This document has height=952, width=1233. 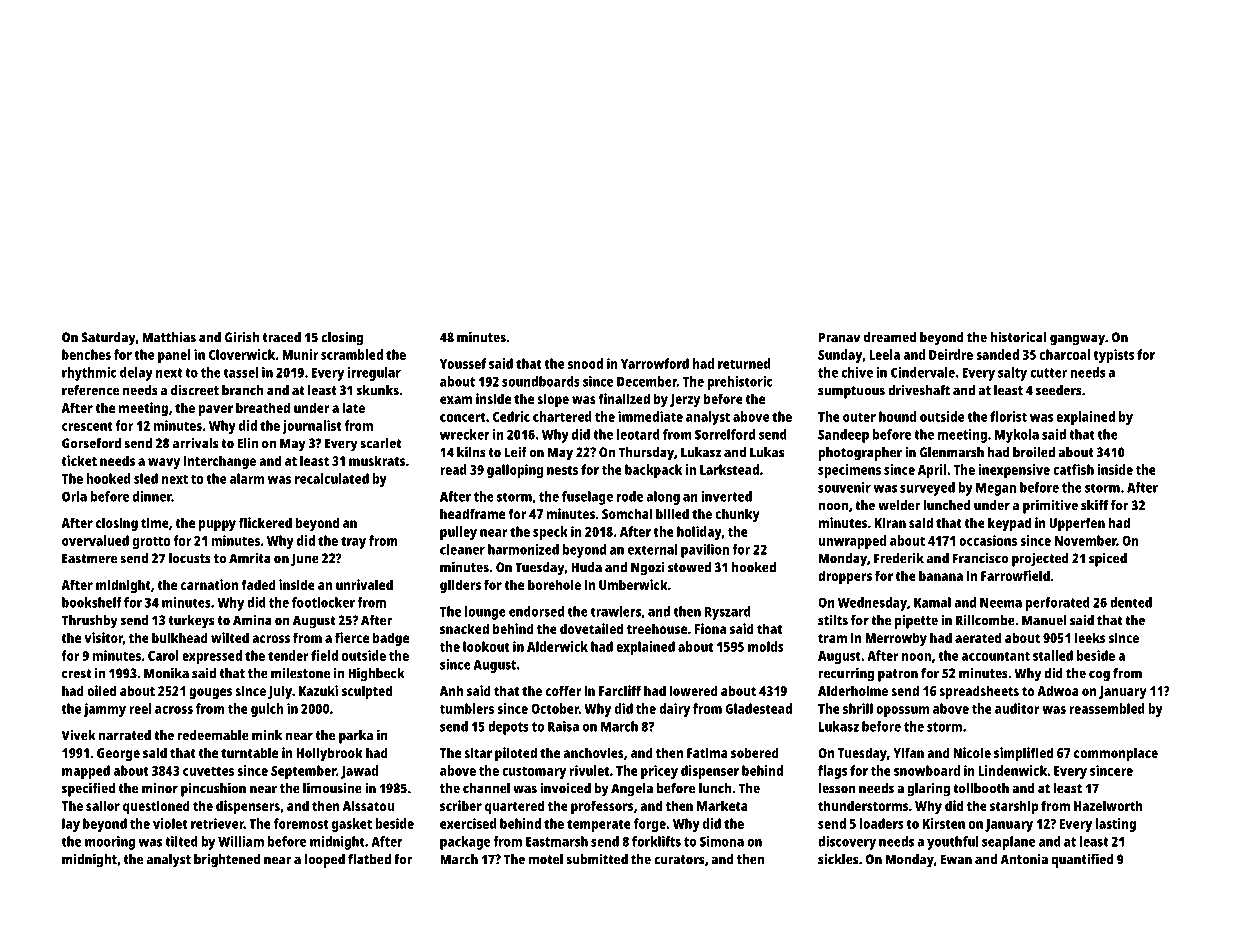 What do you see at coordinates (839, 337) in the document?
I see `Pranav` at bounding box center [839, 337].
